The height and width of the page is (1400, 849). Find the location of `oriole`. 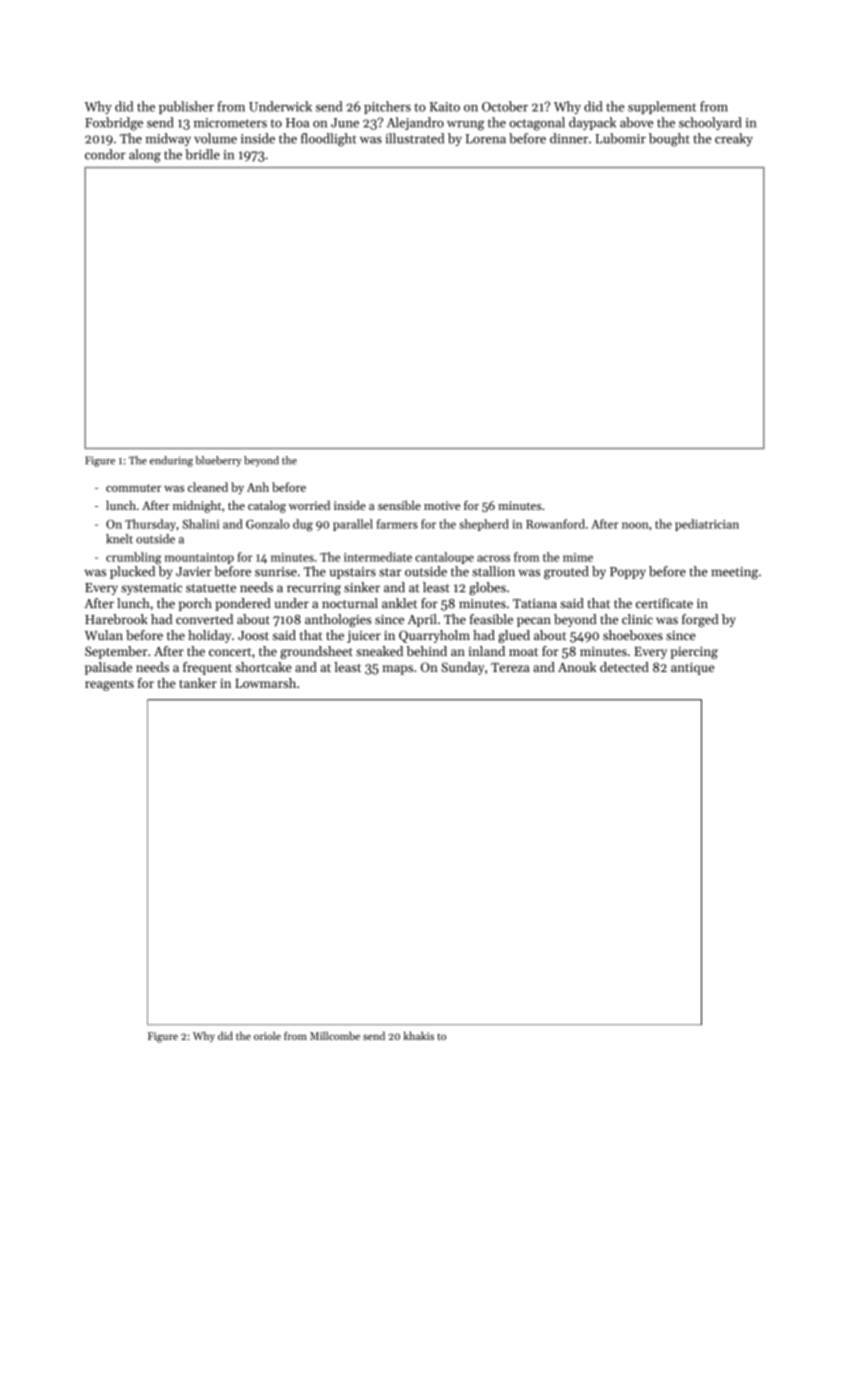

oriole is located at coordinates (267, 1035).
